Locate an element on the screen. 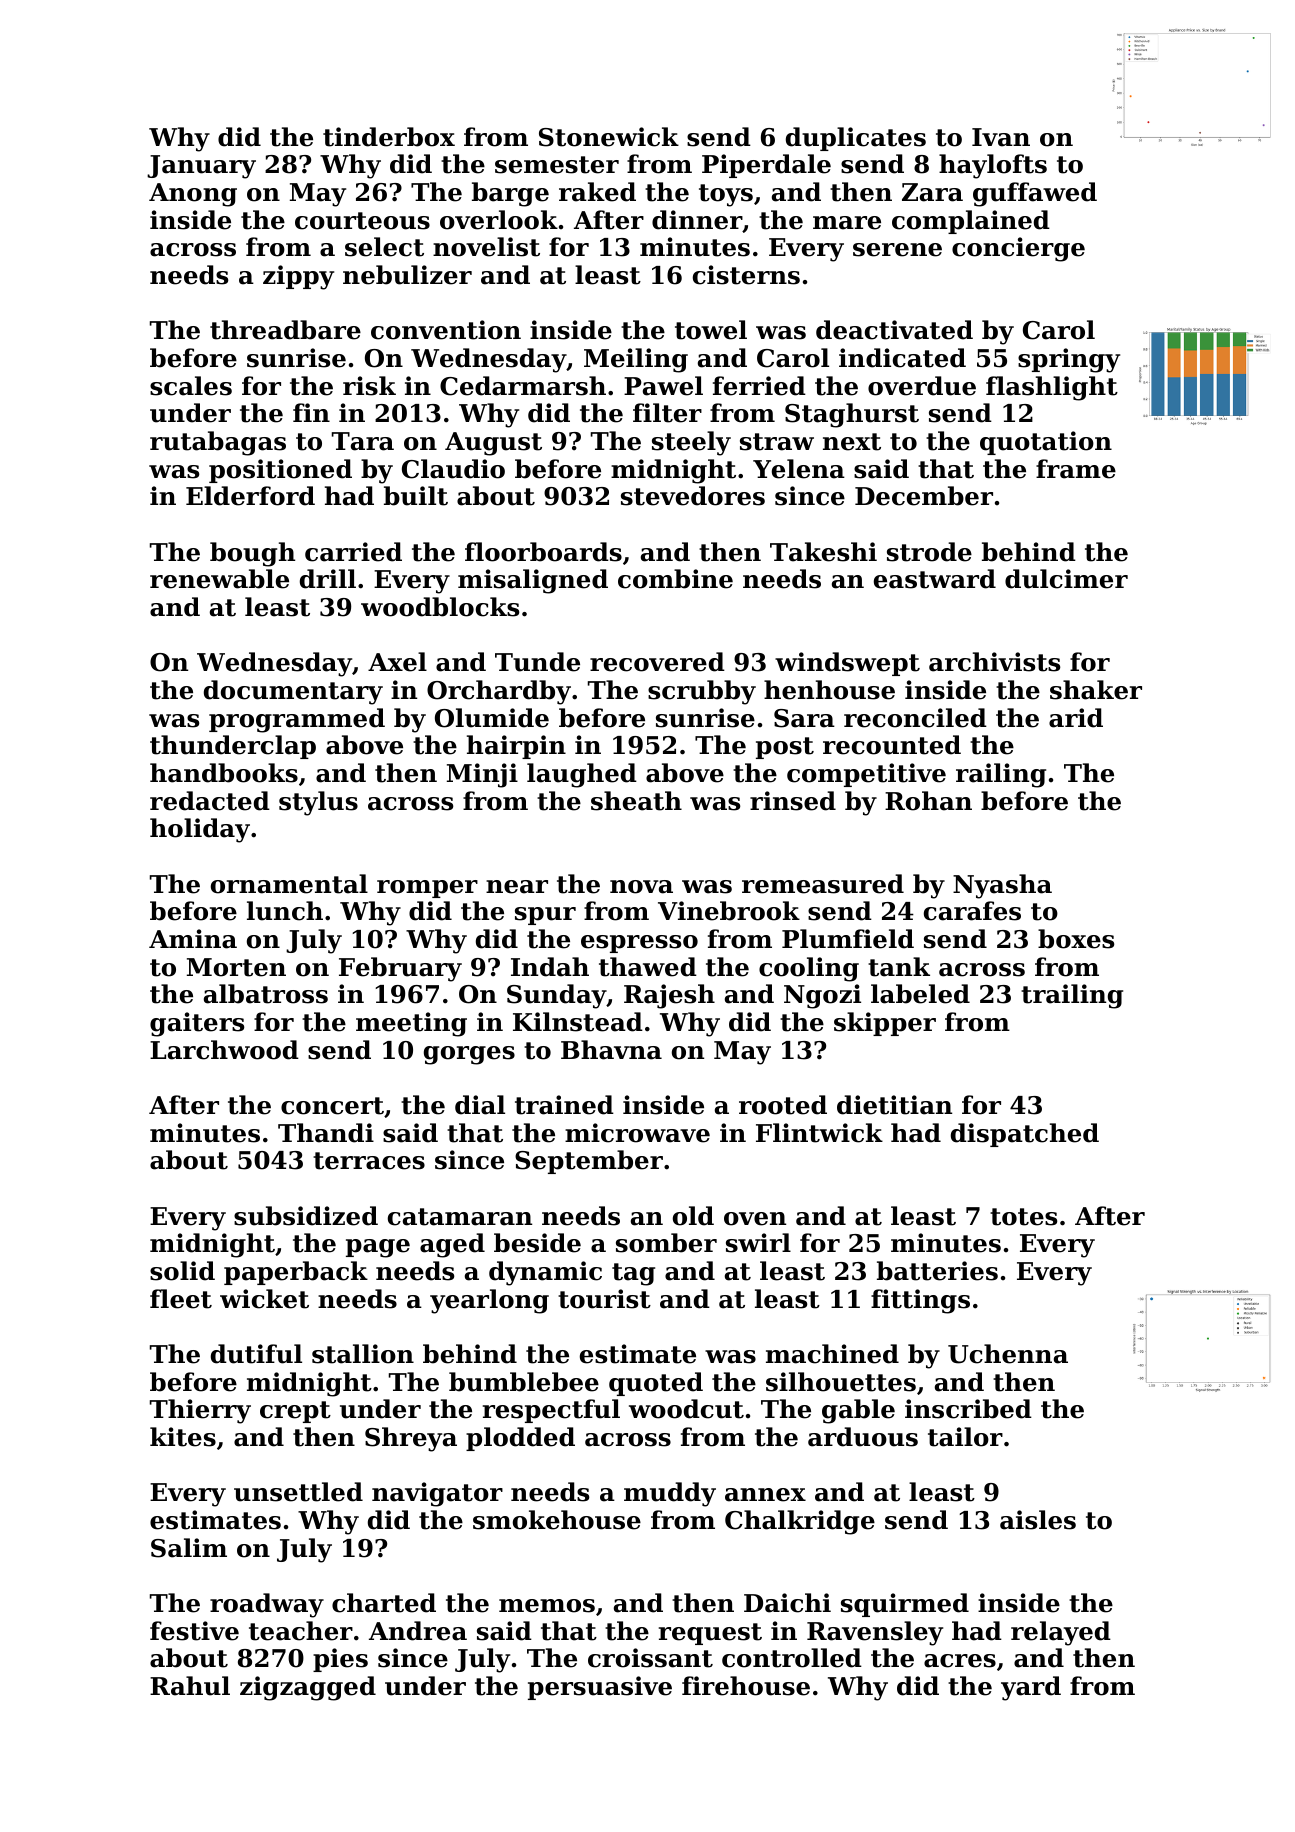 Image resolution: width=1295 pixels, height=1832 pixels. guffawed is located at coordinates (1035, 194).
